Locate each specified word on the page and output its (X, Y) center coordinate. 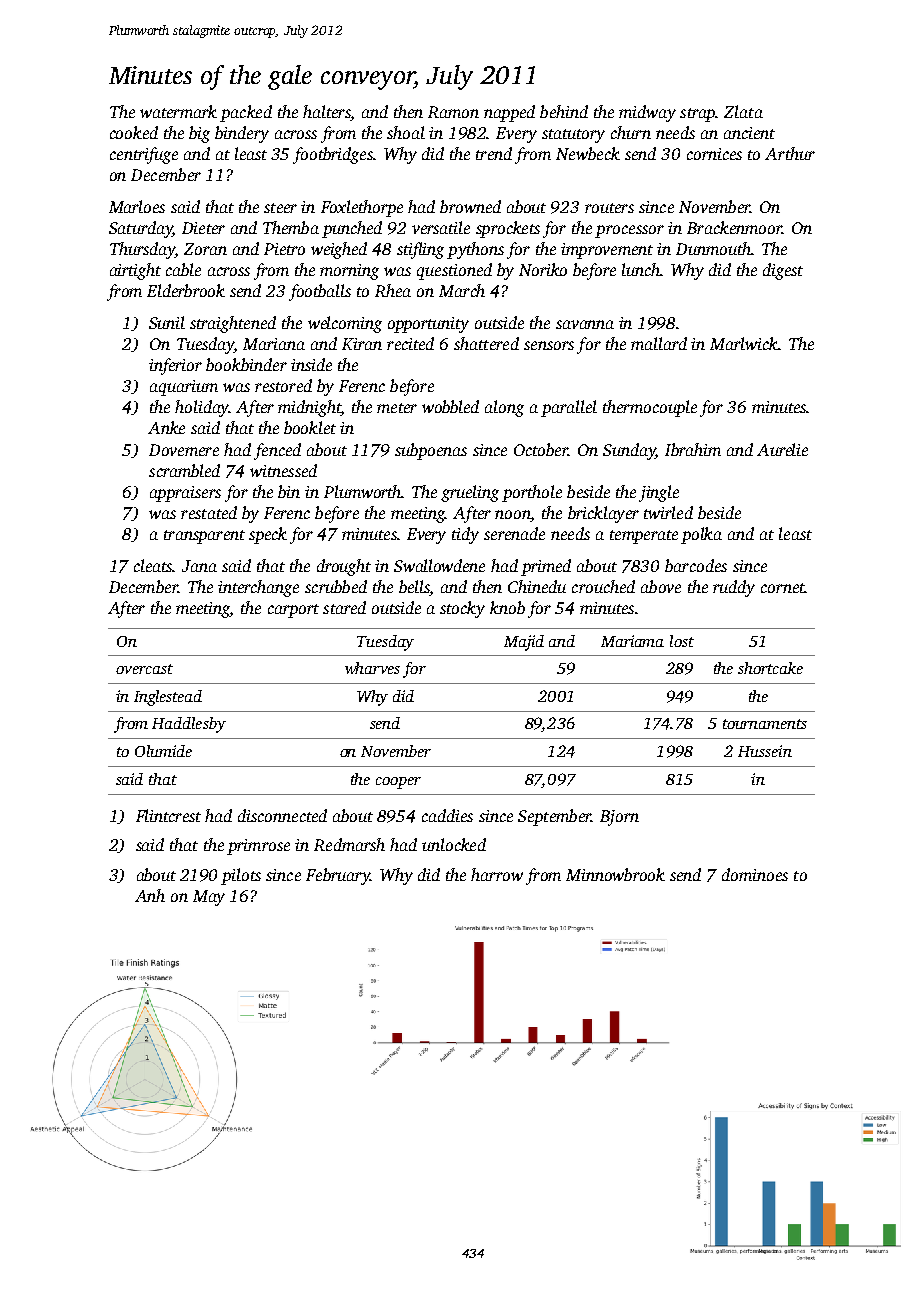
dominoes (755, 874)
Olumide (163, 751)
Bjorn (619, 818)
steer (280, 208)
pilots (241, 876)
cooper (398, 783)
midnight (309, 408)
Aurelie (782, 449)
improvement (607, 251)
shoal (406, 132)
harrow (497, 874)
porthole (532, 493)
